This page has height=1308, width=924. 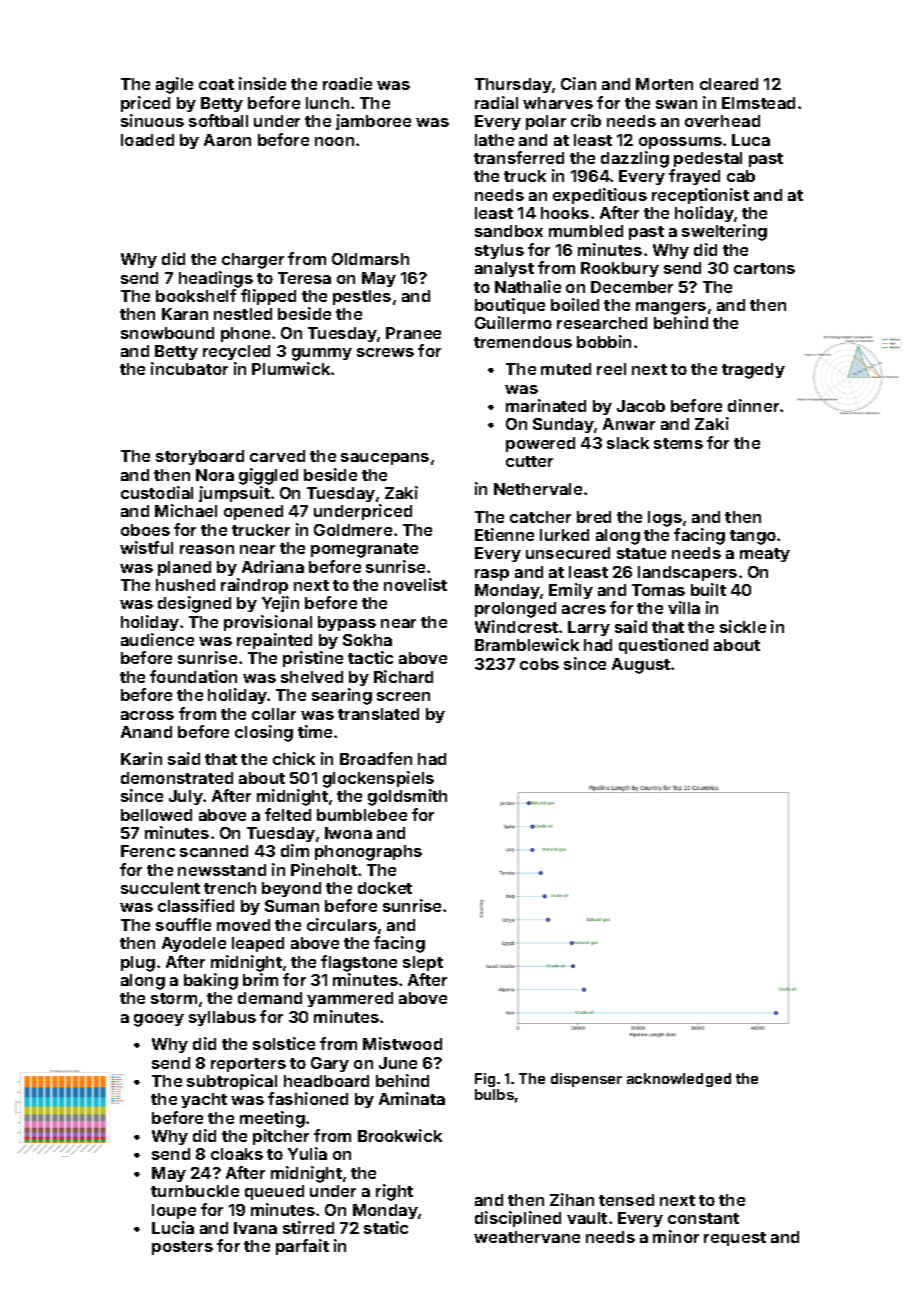 What do you see at coordinates (347, 83) in the page?
I see `roadie` at bounding box center [347, 83].
